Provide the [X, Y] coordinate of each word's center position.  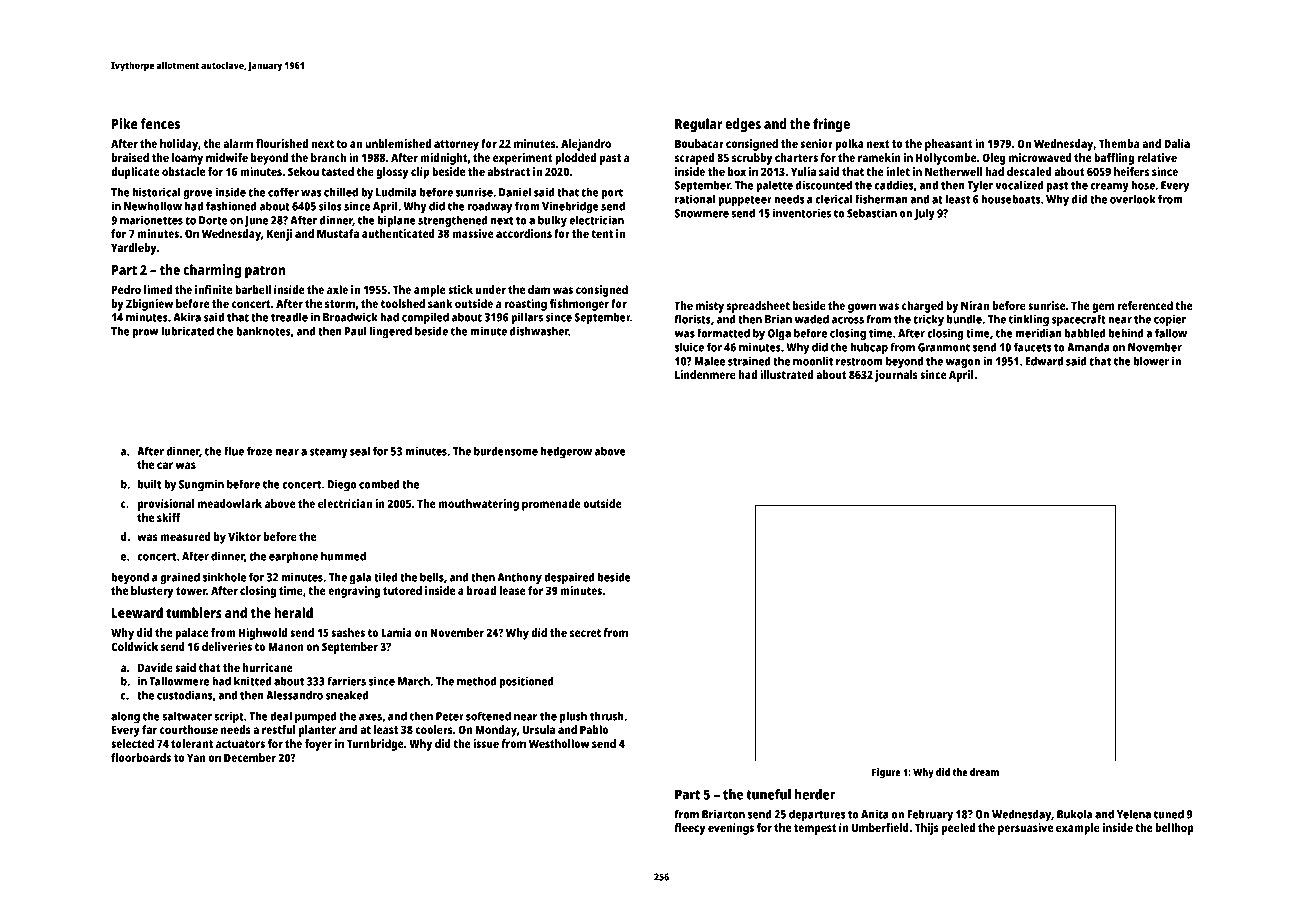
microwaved [1040, 157]
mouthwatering [479, 505]
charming [212, 271]
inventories [802, 213]
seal [360, 451]
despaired [569, 578]
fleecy [690, 829]
